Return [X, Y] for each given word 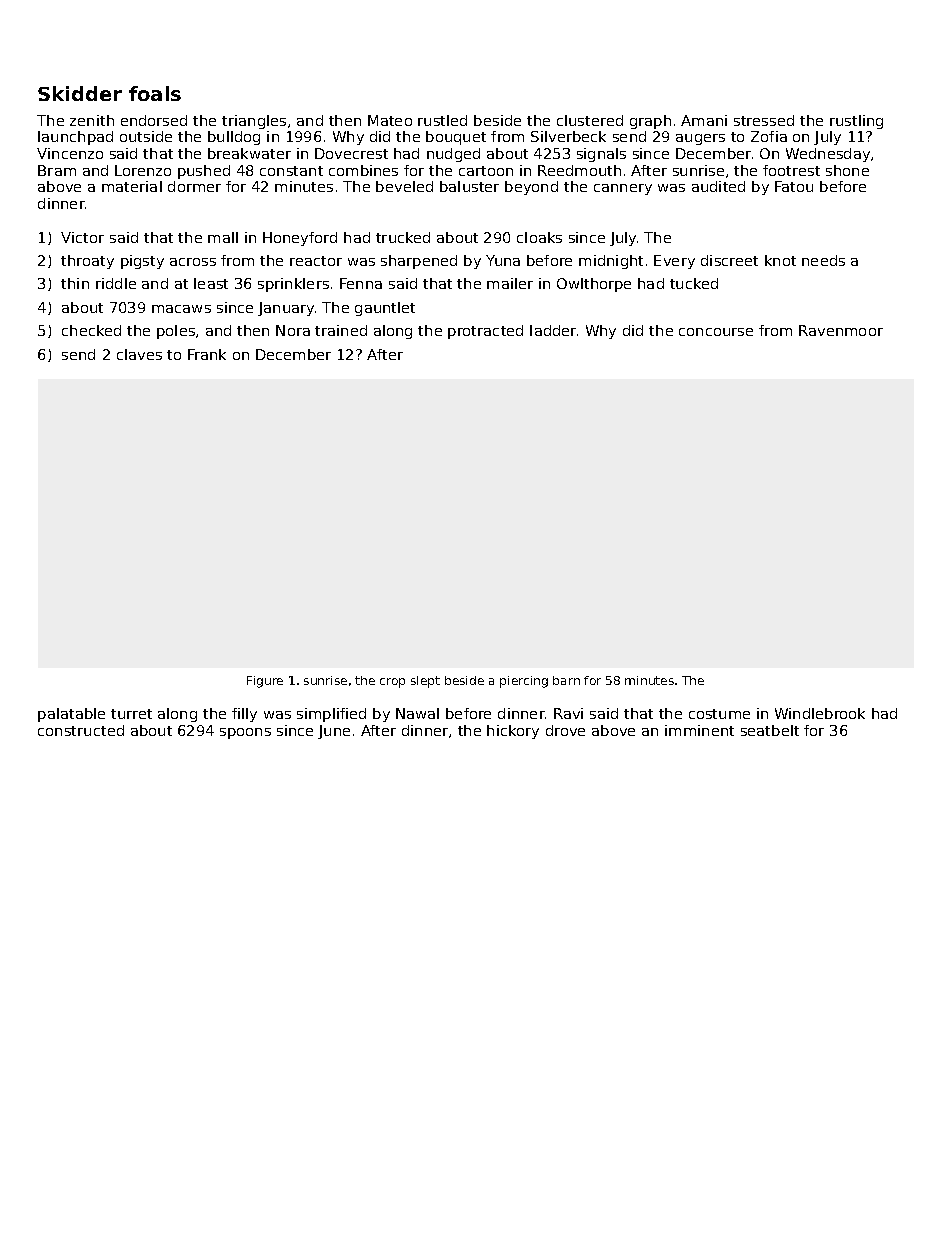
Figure [265, 682]
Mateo [390, 120]
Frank [207, 354]
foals [155, 93]
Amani [704, 120]
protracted [485, 332]
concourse [716, 332]
